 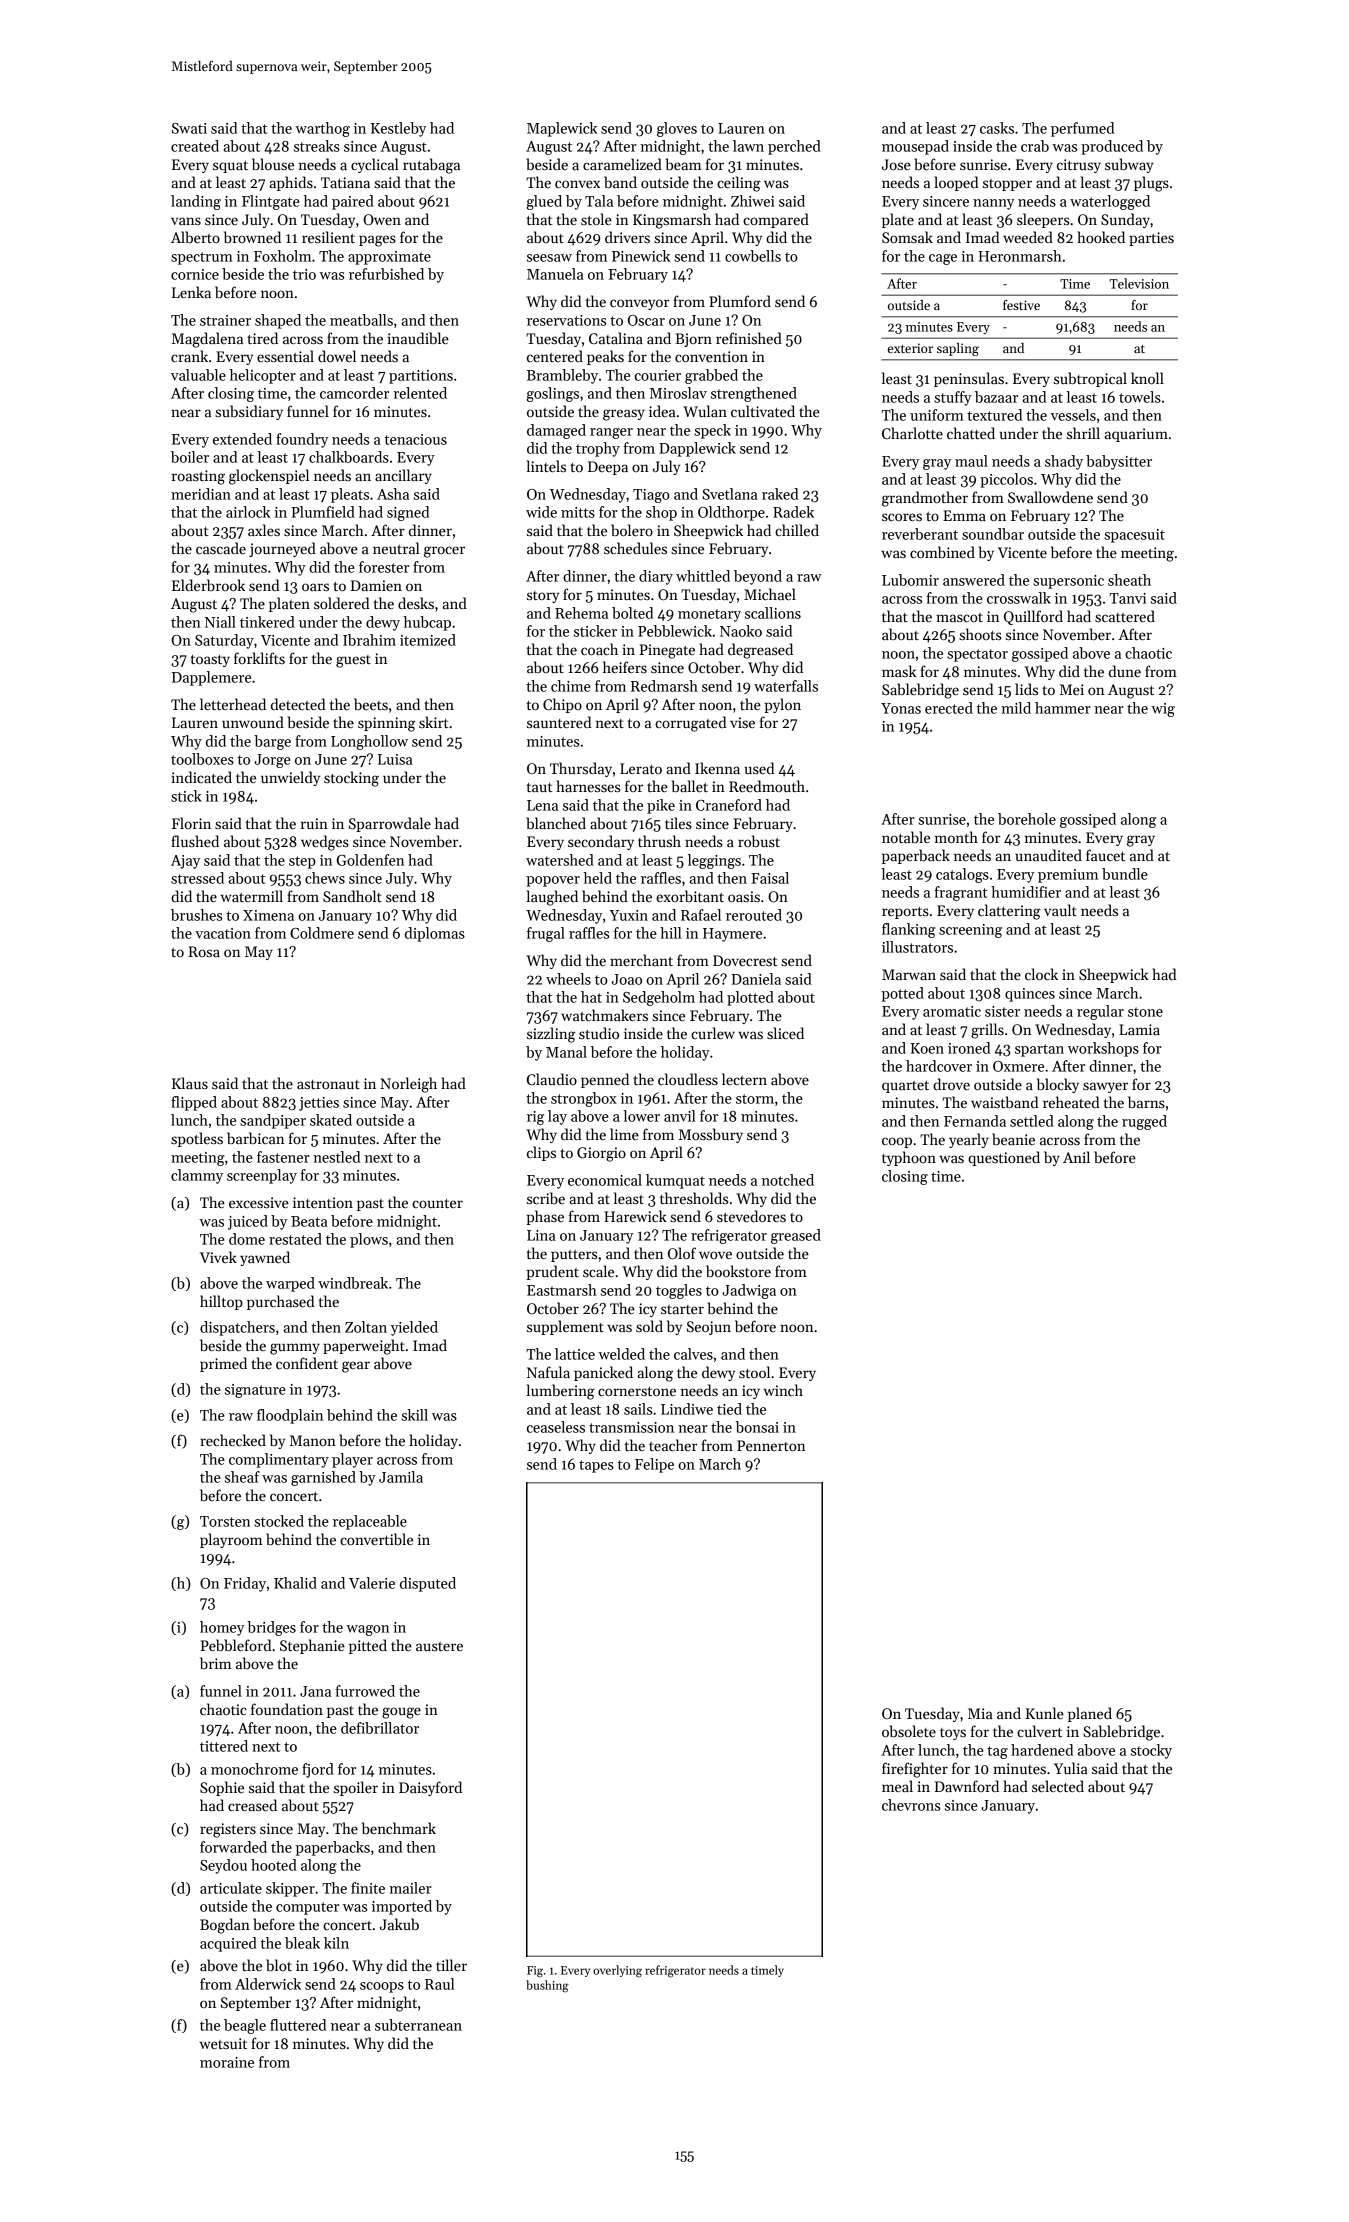 I want to click on inaudible, so click(x=418, y=338).
